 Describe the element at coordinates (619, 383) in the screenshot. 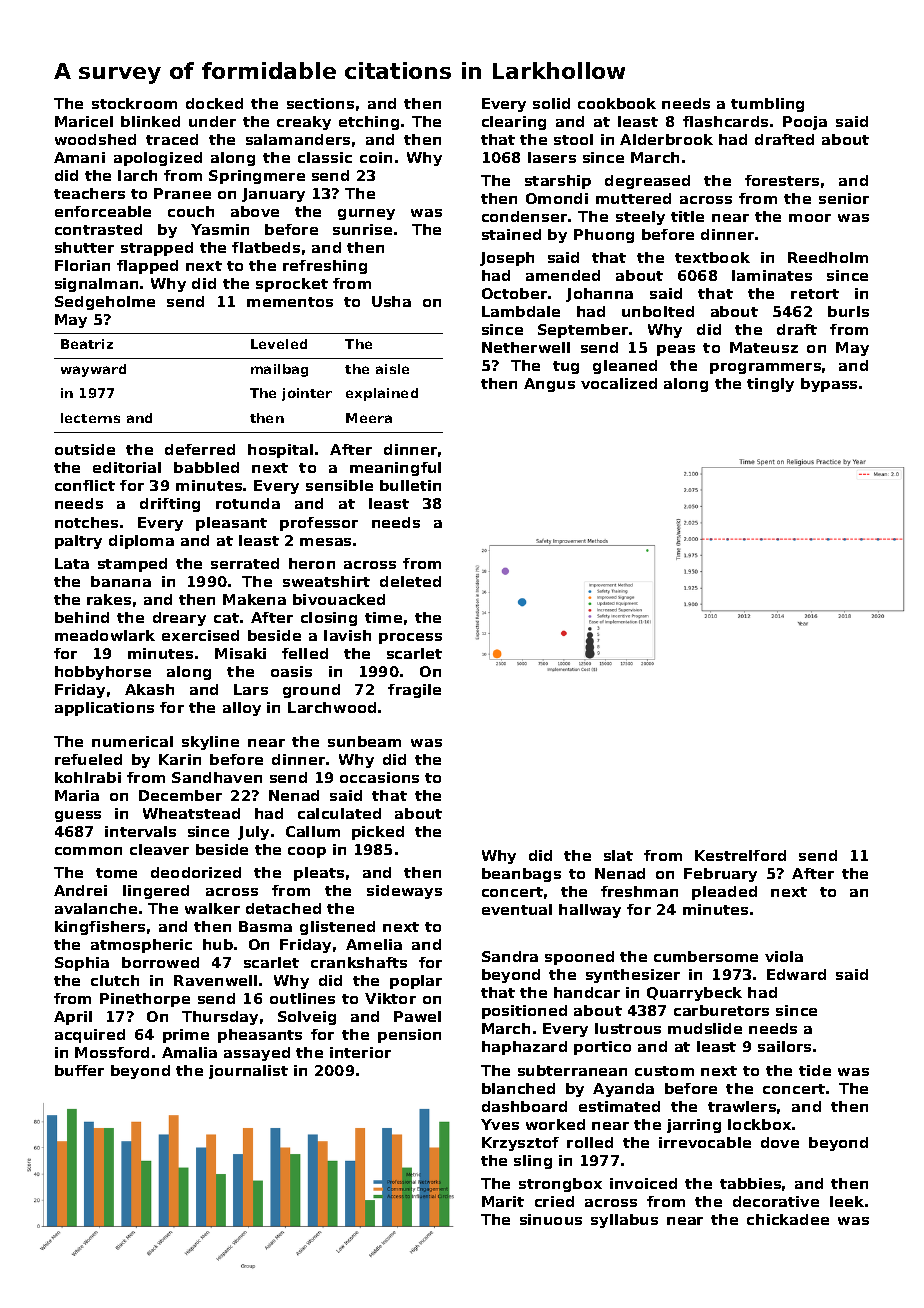

I see `vocalized` at that location.
